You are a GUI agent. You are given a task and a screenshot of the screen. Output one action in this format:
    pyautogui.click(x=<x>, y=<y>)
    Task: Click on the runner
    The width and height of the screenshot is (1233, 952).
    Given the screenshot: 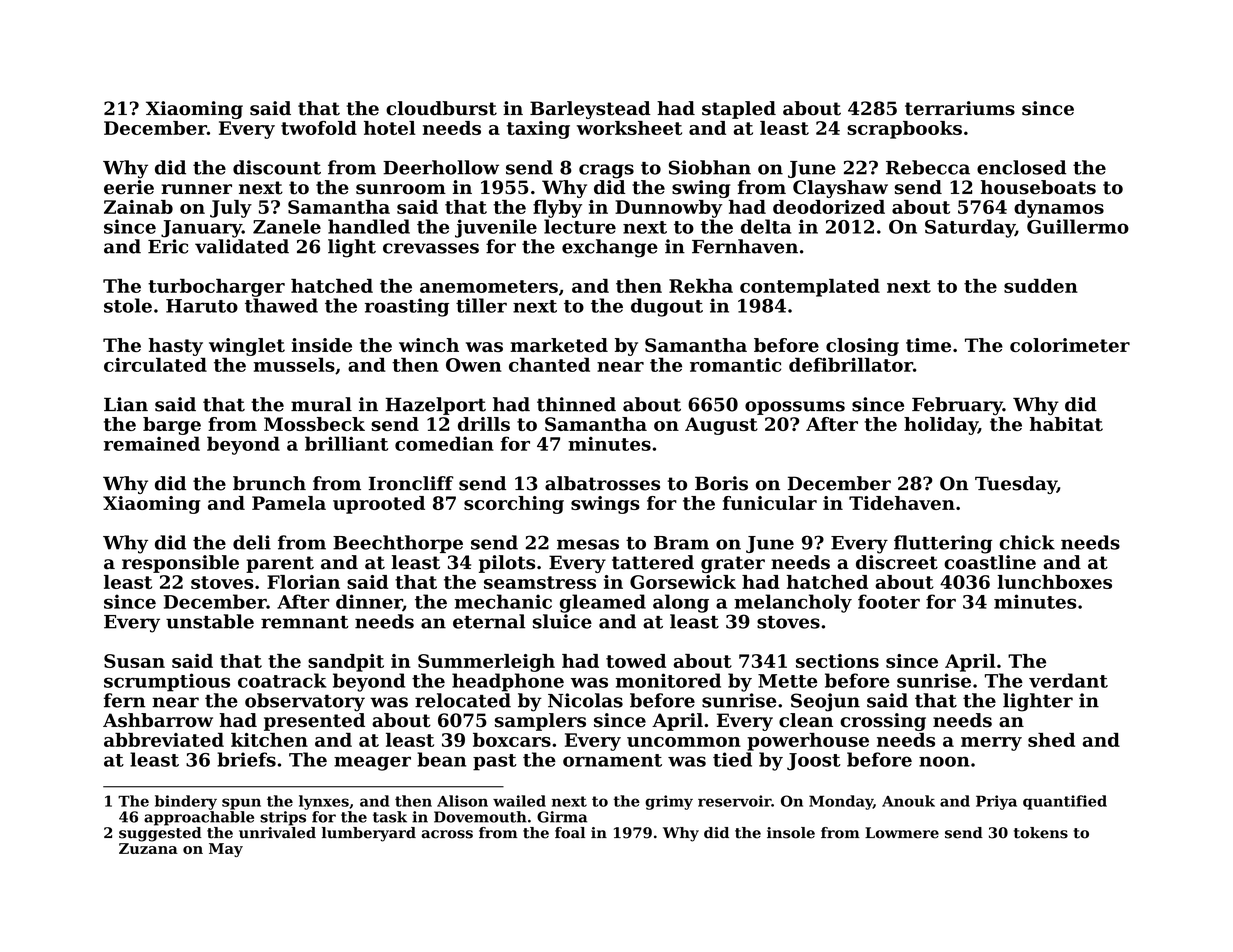 What is the action you would take?
    pyautogui.click(x=196, y=189)
